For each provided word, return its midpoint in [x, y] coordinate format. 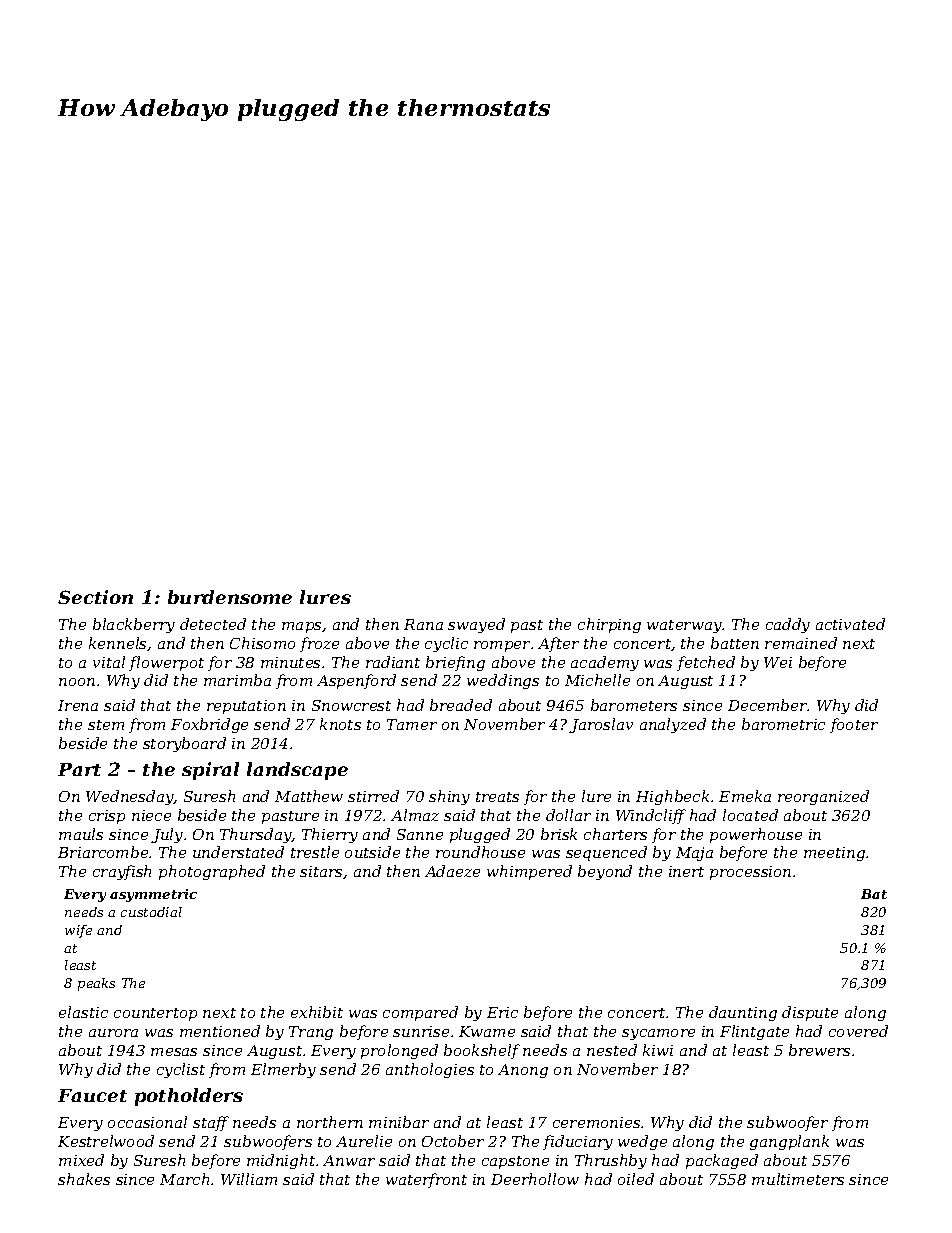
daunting [743, 1013]
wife [78, 931]
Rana [423, 624]
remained [801, 643]
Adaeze [452, 871]
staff [211, 1123]
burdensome [230, 597]
